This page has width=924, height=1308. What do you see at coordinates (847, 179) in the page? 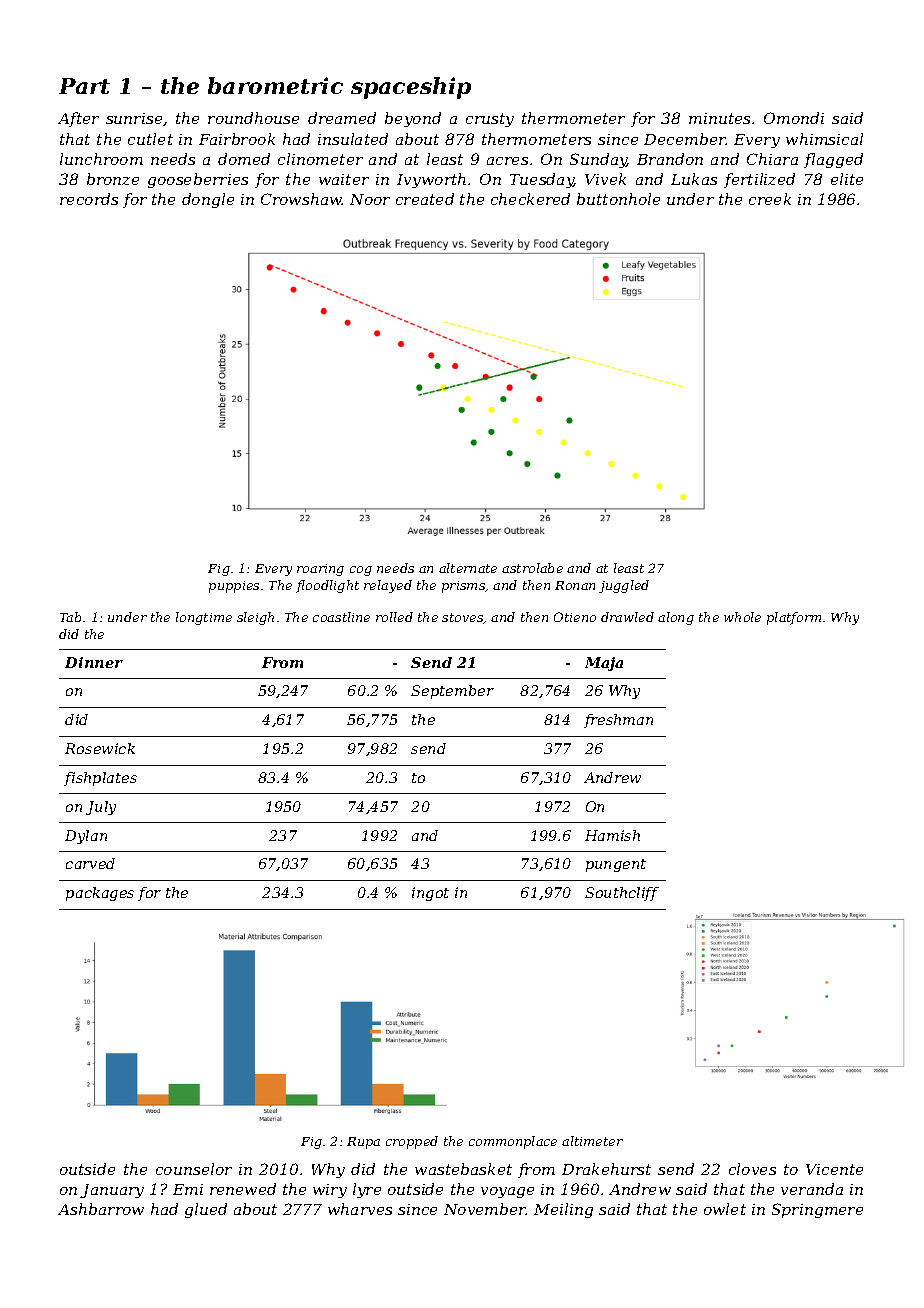
I see `elite` at bounding box center [847, 179].
